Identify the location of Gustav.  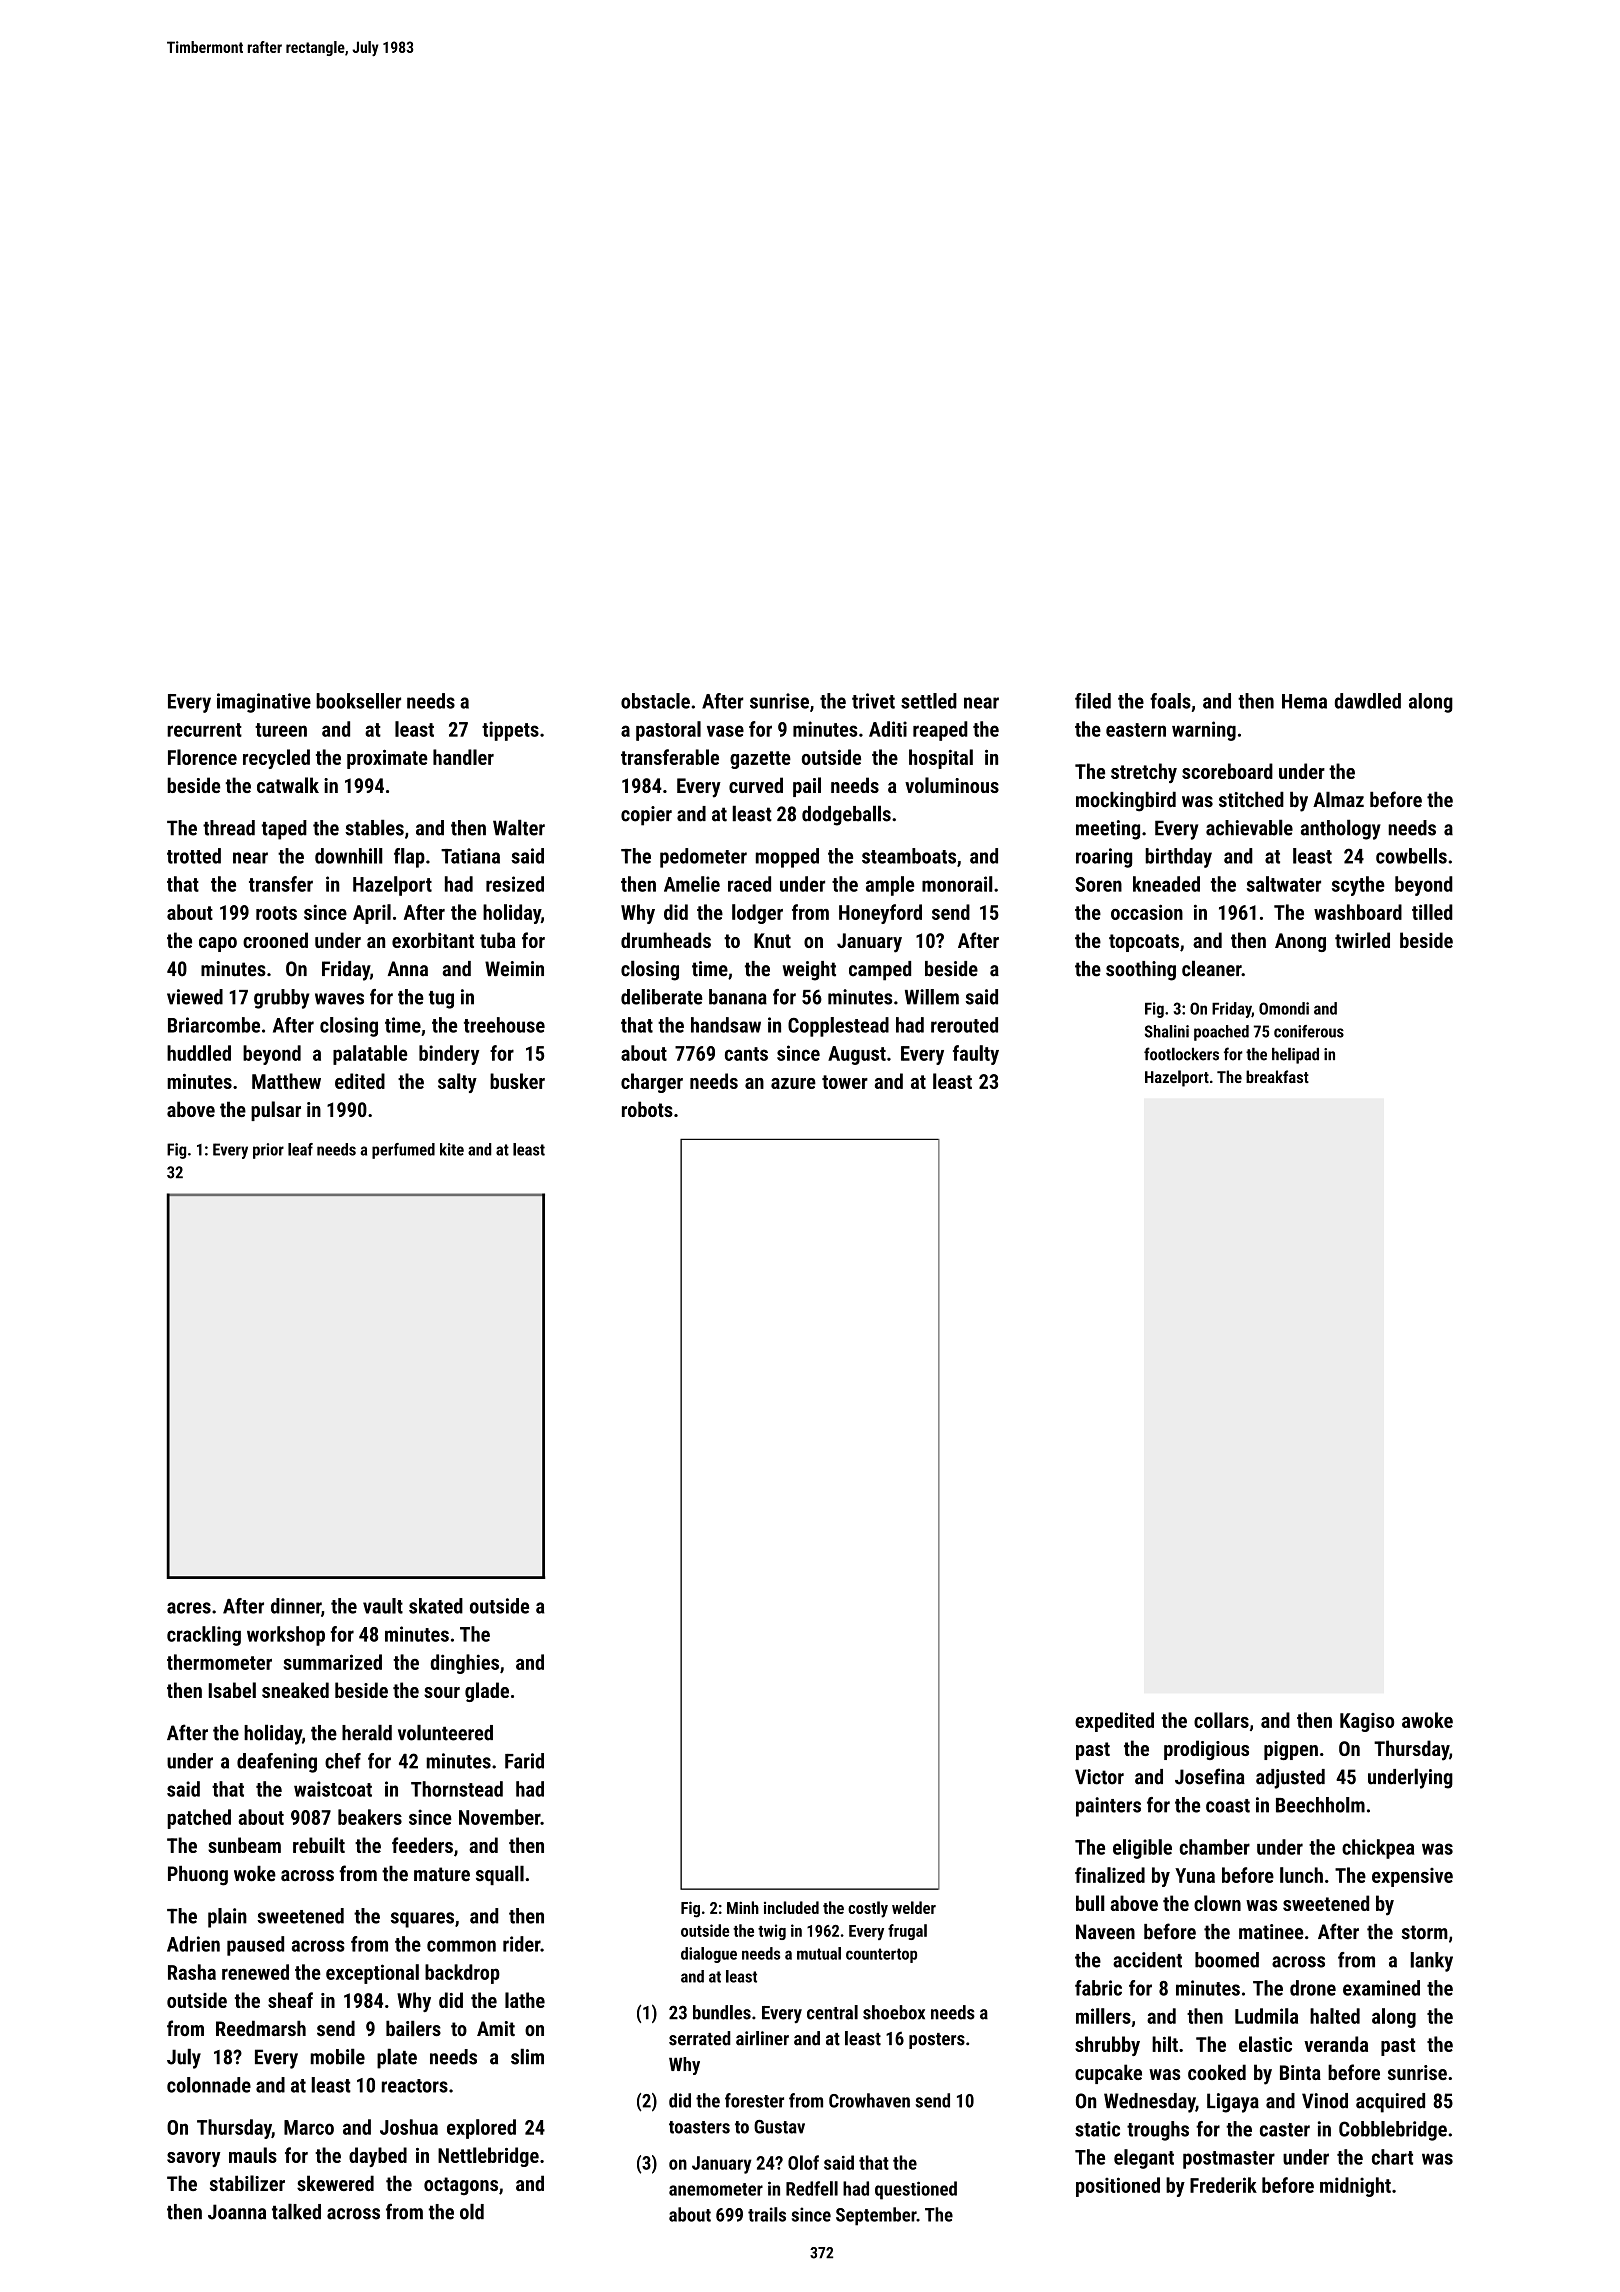
(779, 2127).
